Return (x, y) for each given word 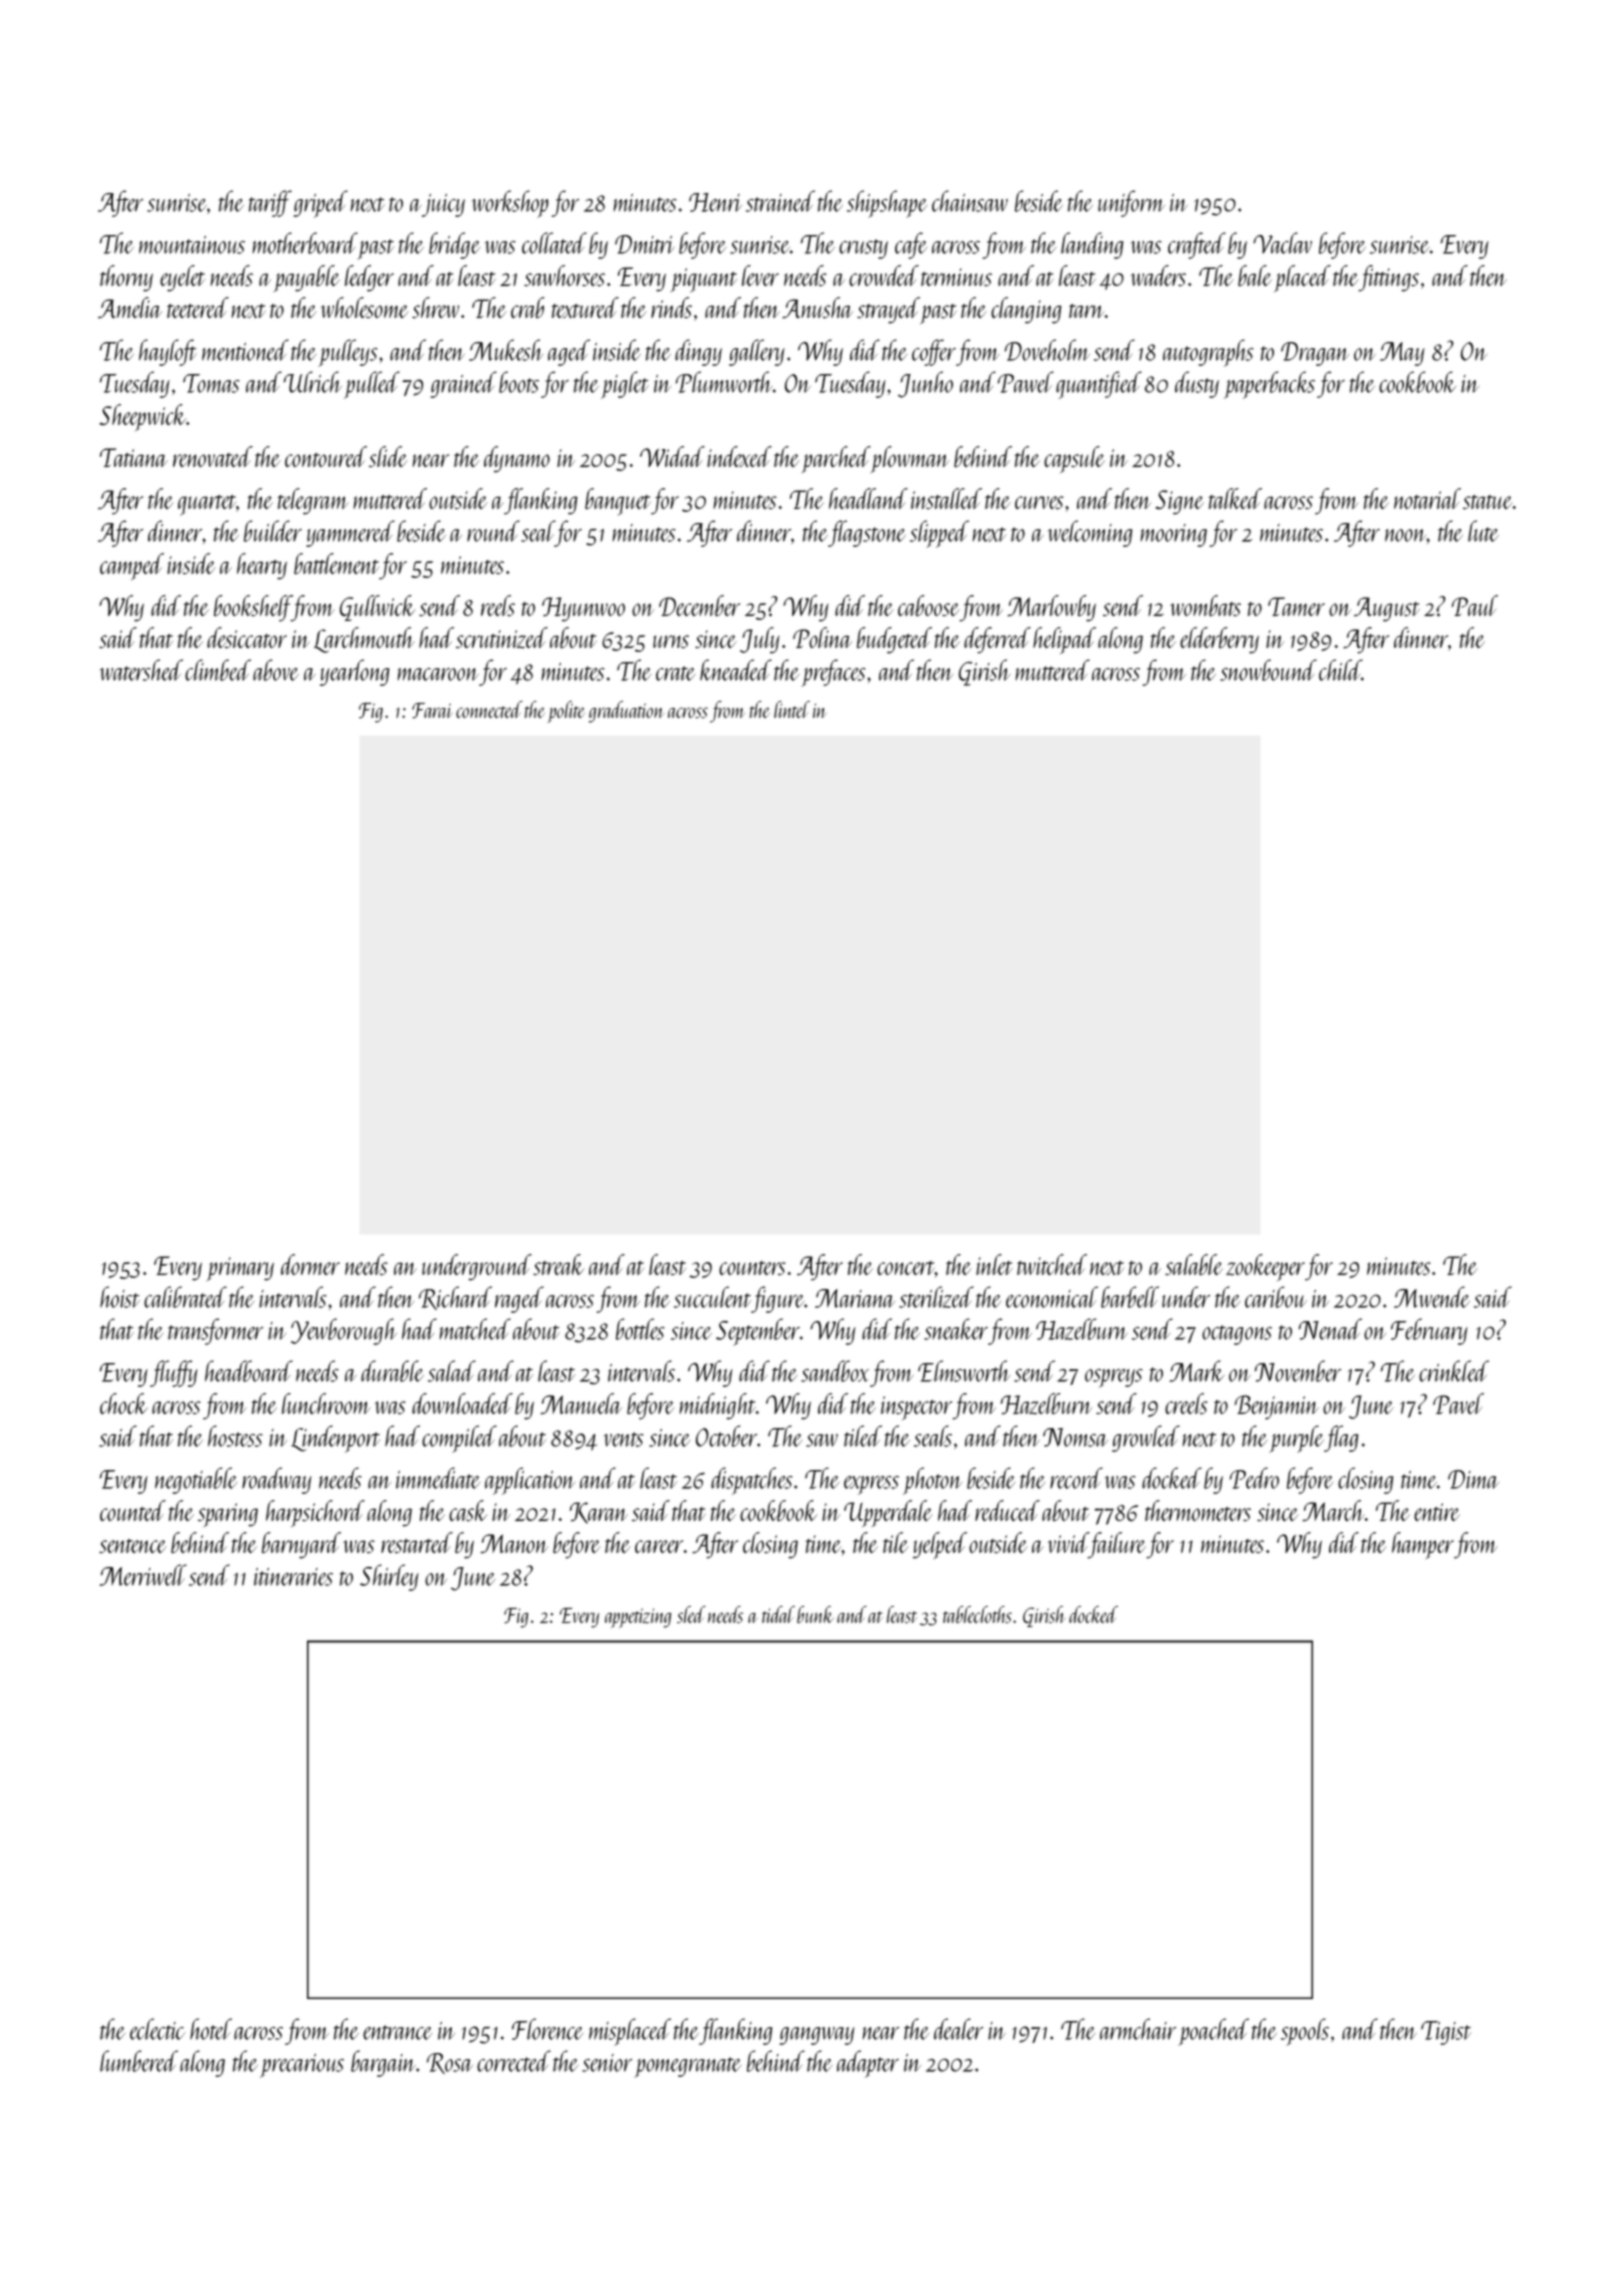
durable (392, 1371)
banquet (618, 502)
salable (1194, 1264)
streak (558, 1264)
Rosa (450, 2063)
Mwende (1432, 1297)
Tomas (211, 383)
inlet (994, 1264)
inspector (916, 1408)
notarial (1427, 498)
